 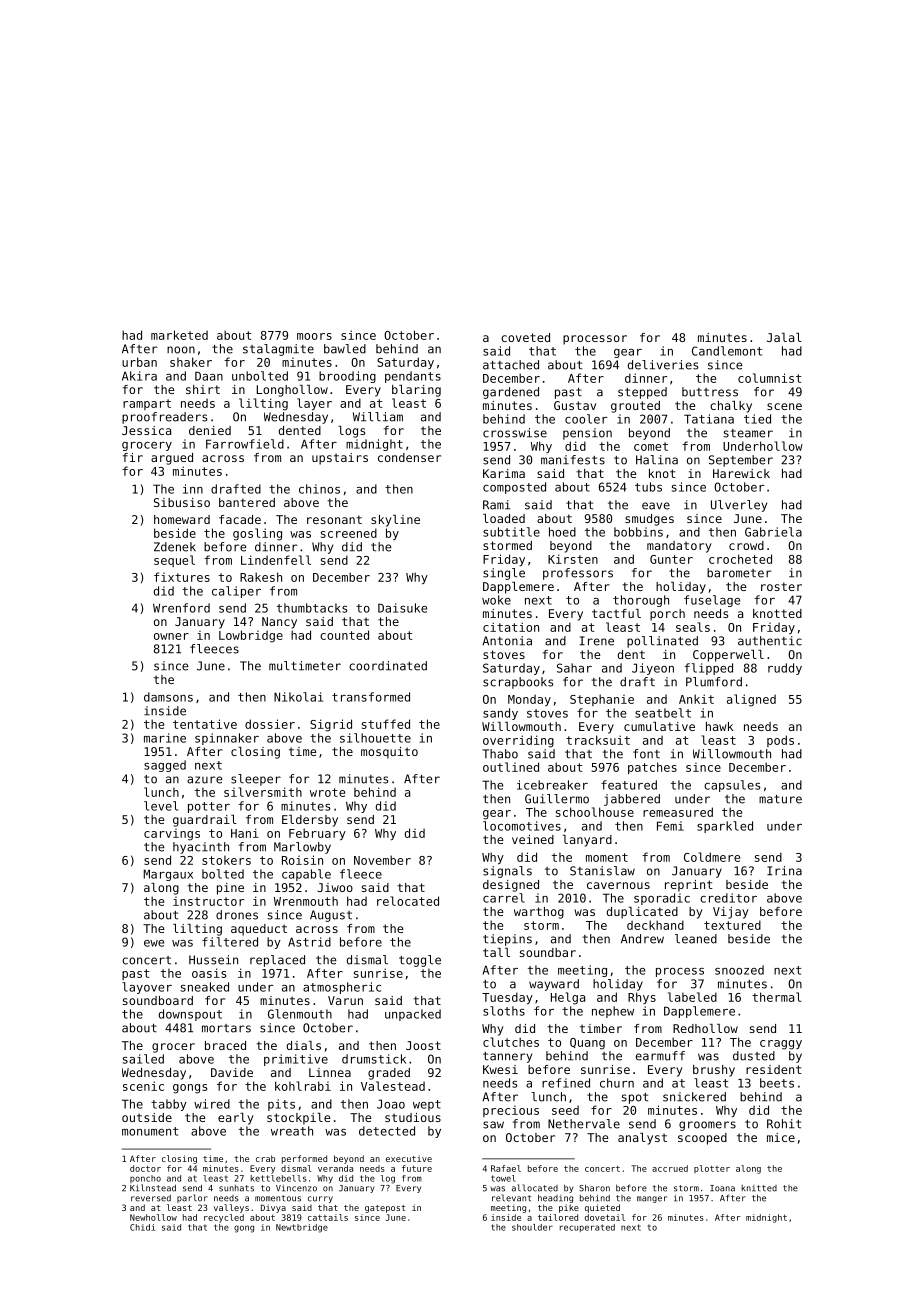 I want to click on deliveries, so click(x=663, y=365).
